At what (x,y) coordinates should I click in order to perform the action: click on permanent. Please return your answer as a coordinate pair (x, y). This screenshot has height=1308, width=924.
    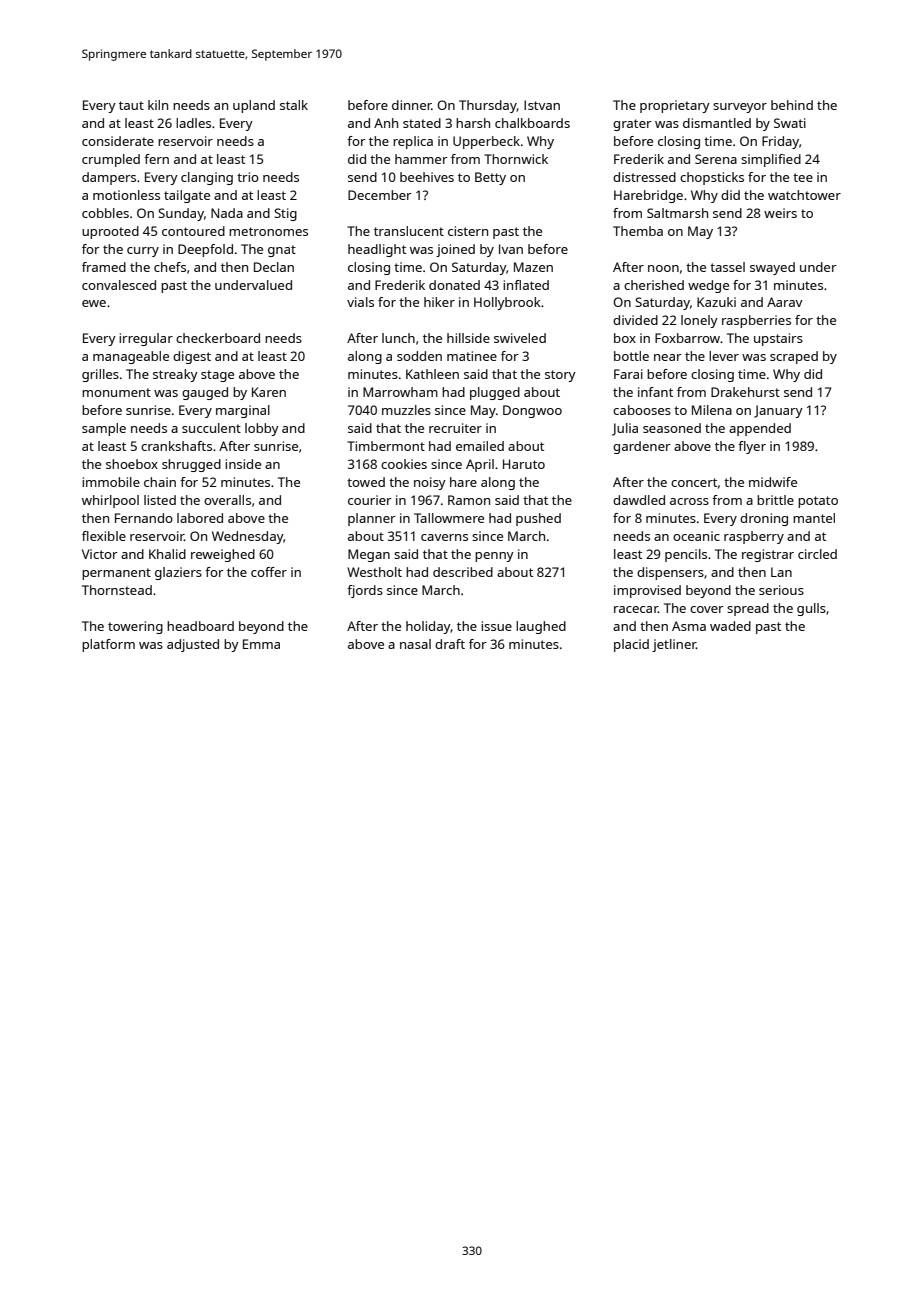
    Looking at the image, I should click on (116, 574).
